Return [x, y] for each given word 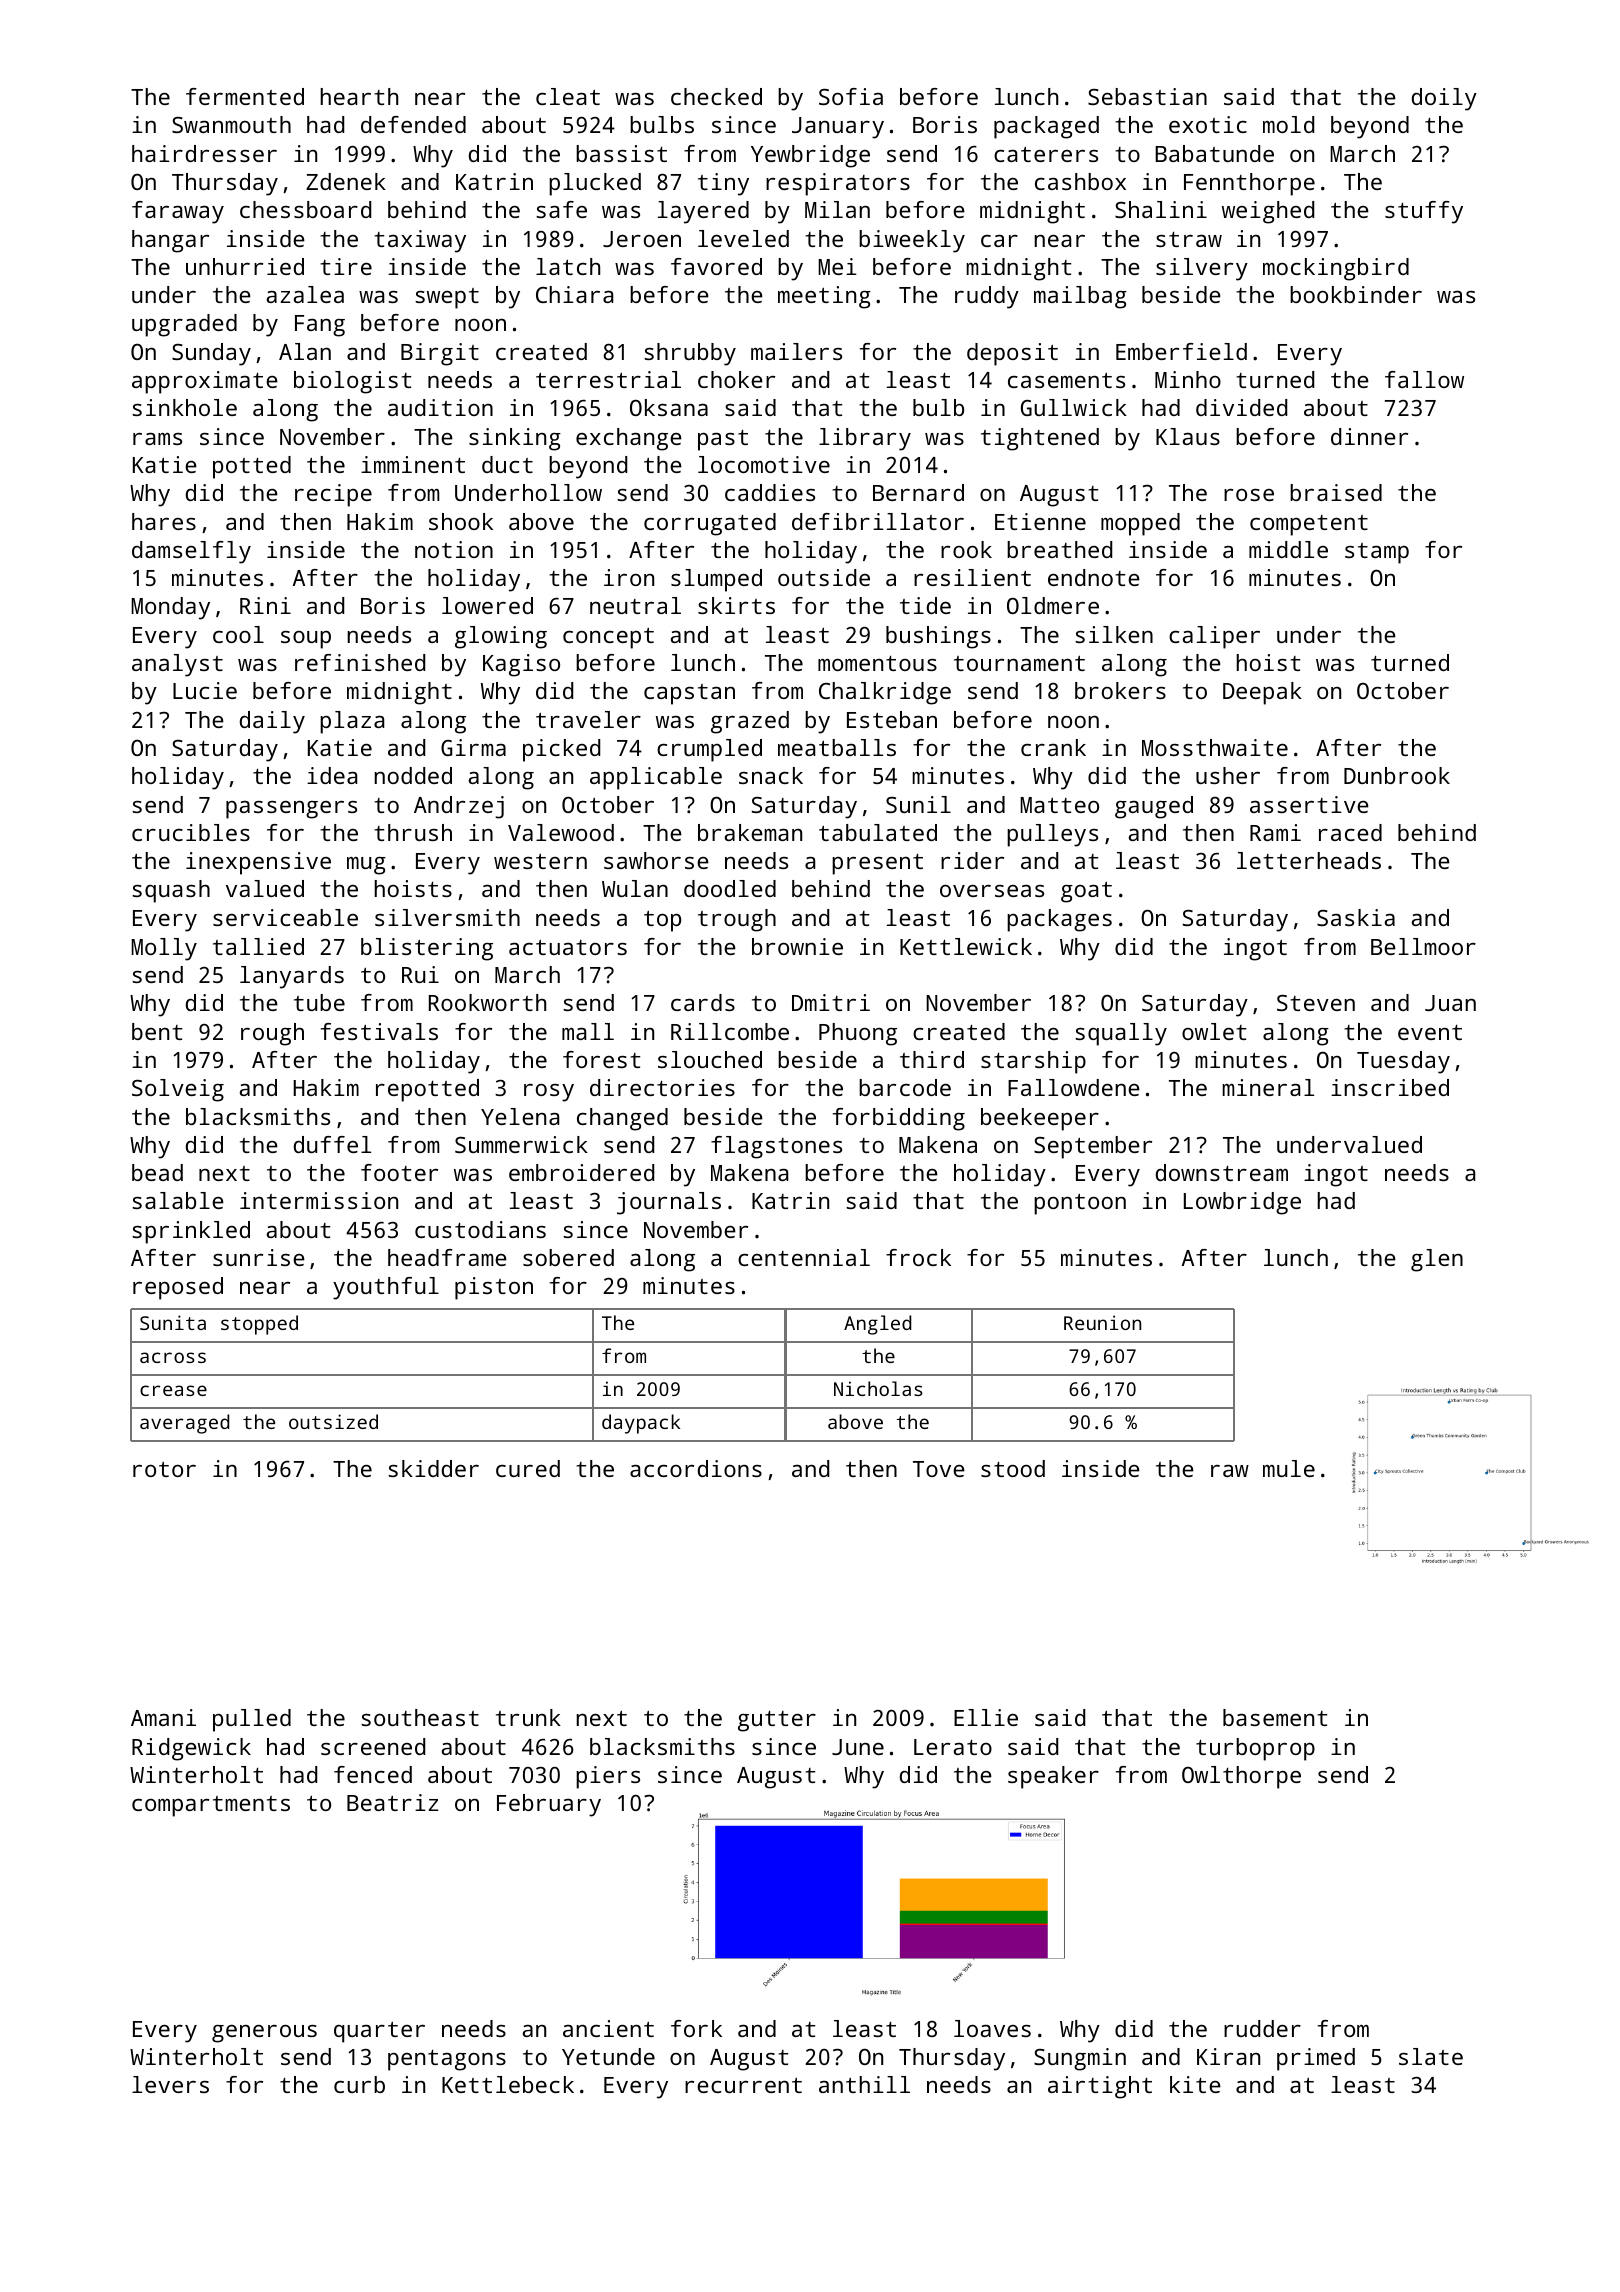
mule [1289, 1468]
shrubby [690, 354]
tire [346, 266]
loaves [992, 2028]
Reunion [1102, 1322]
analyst [177, 665]
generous [264, 2034]
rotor [164, 1469]
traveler [588, 719]
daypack [641, 1424]
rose [1249, 495]
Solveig [178, 1090]
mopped [1140, 524]
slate [1431, 2056]
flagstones [776, 1147]
